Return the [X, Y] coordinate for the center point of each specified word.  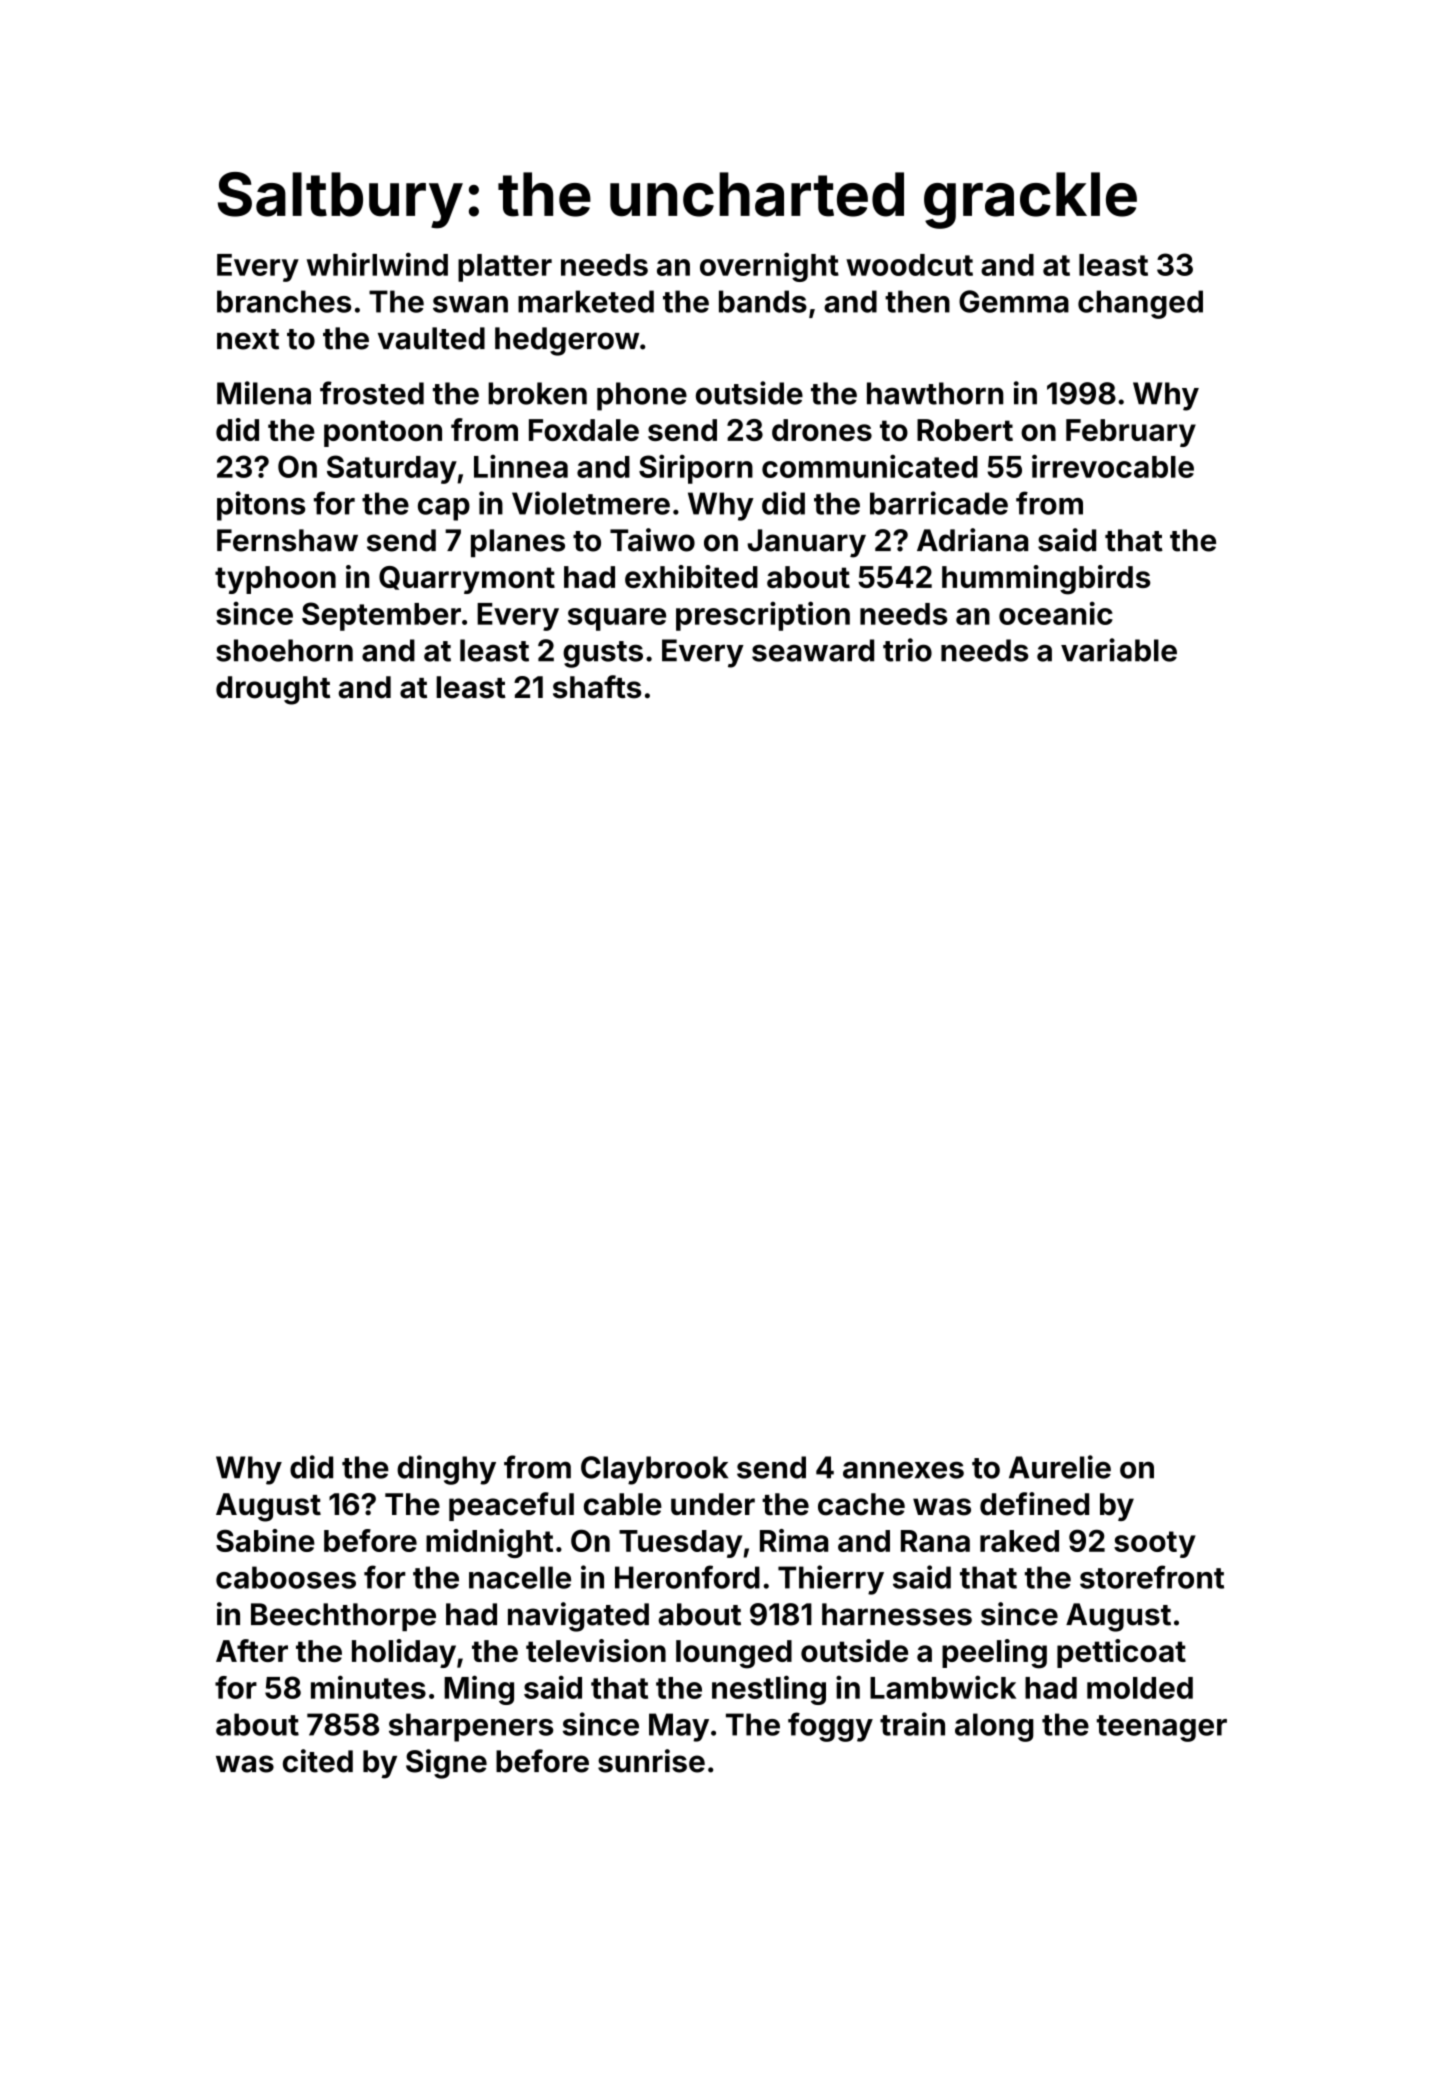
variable [1119, 650]
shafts [597, 687]
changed [1140, 304]
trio [907, 650]
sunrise [651, 1761]
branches [284, 301]
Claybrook [654, 1470]
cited [318, 1761]
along [994, 1727]
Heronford [687, 1577]
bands [763, 301]
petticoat [1121, 1653]
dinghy [446, 1470]
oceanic [1056, 613]
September [381, 616]
